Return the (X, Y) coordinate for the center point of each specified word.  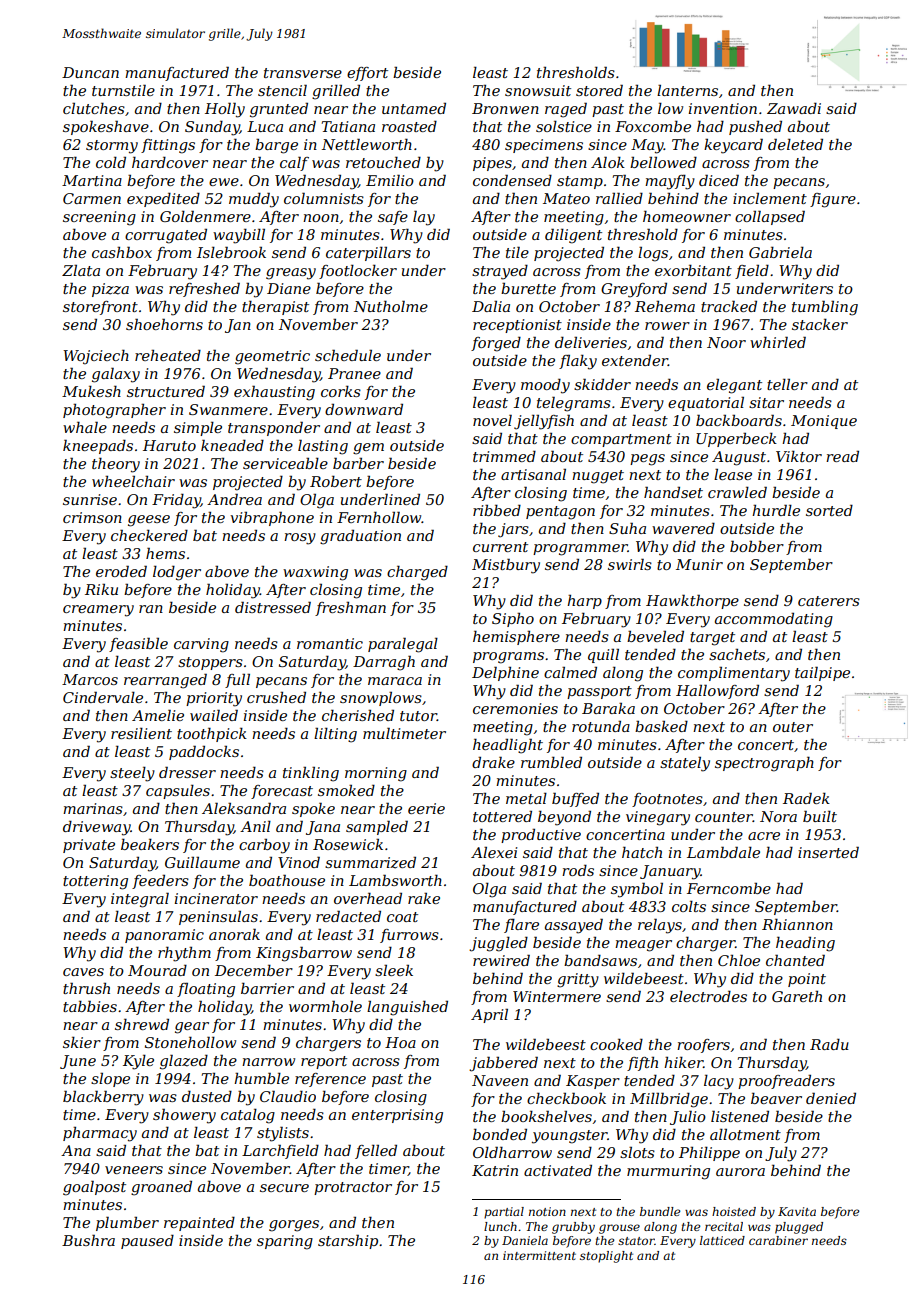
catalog (248, 1116)
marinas (93, 808)
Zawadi (794, 108)
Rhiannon (797, 924)
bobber (757, 546)
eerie (426, 808)
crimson (92, 517)
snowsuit (538, 90)
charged (417, 573)
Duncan (90, 72)
